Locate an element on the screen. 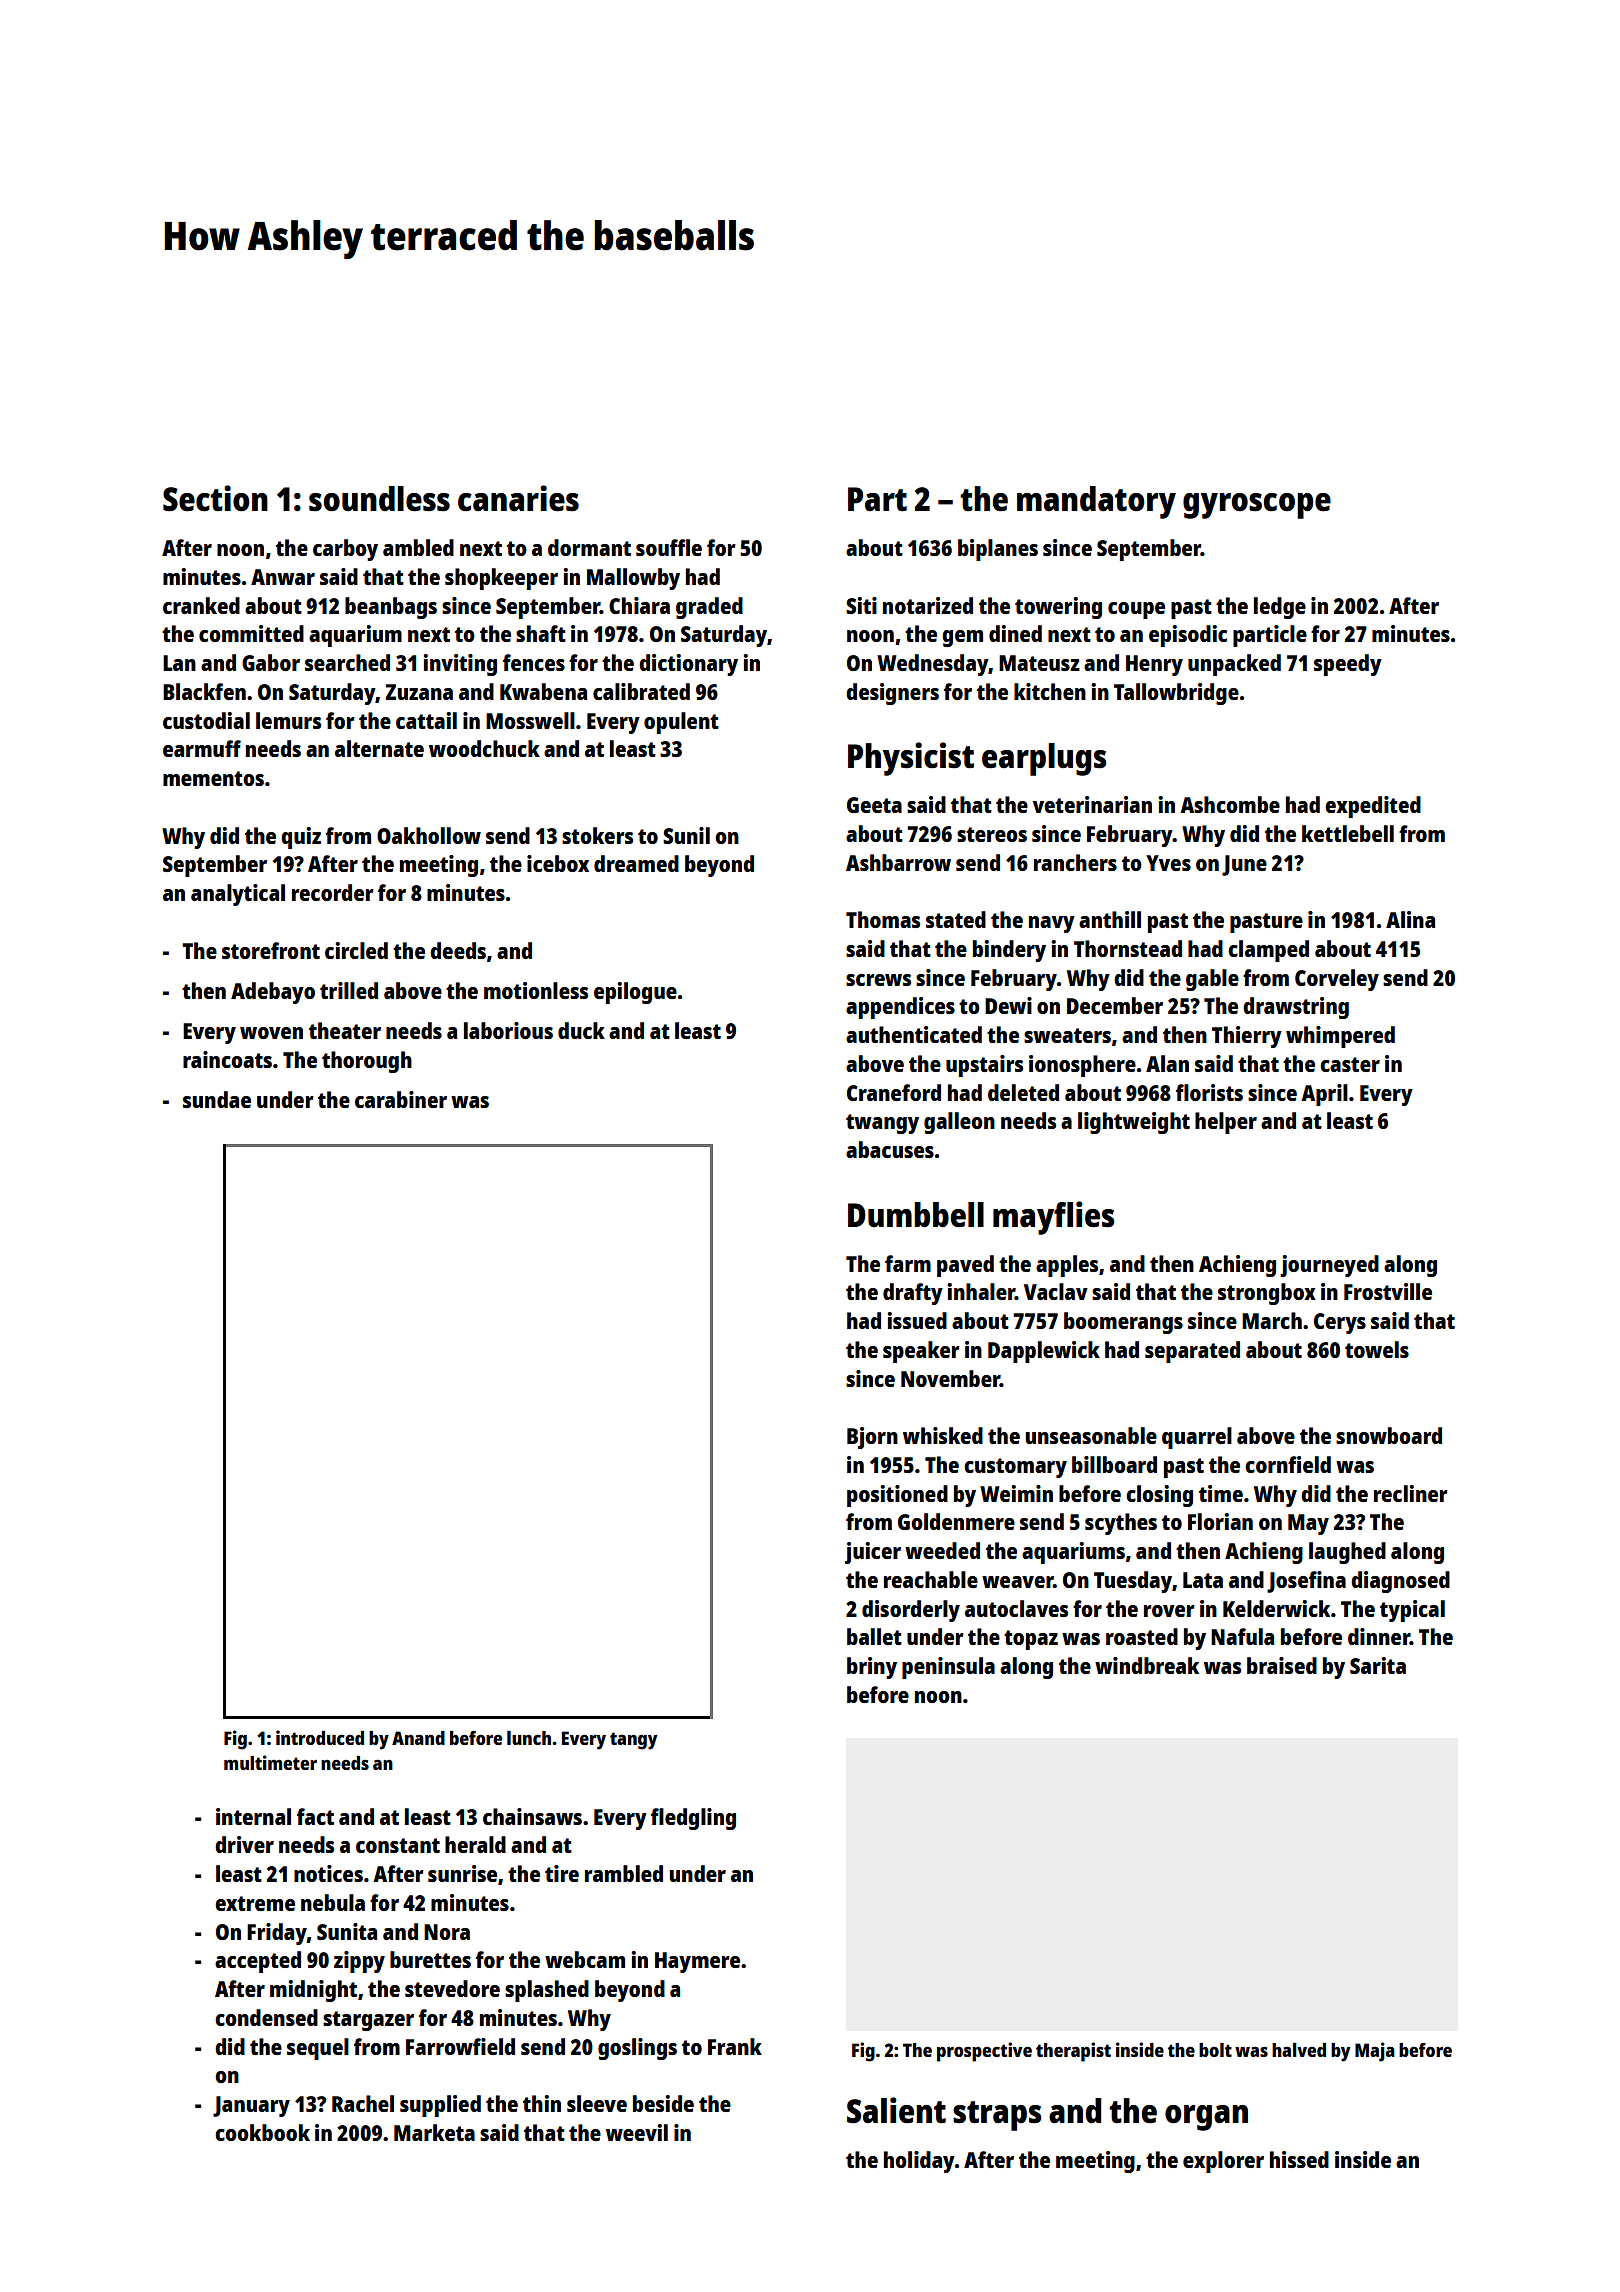 This screenshot has height=2292, width=1620. soundless is located at coordinates (379, 499).
